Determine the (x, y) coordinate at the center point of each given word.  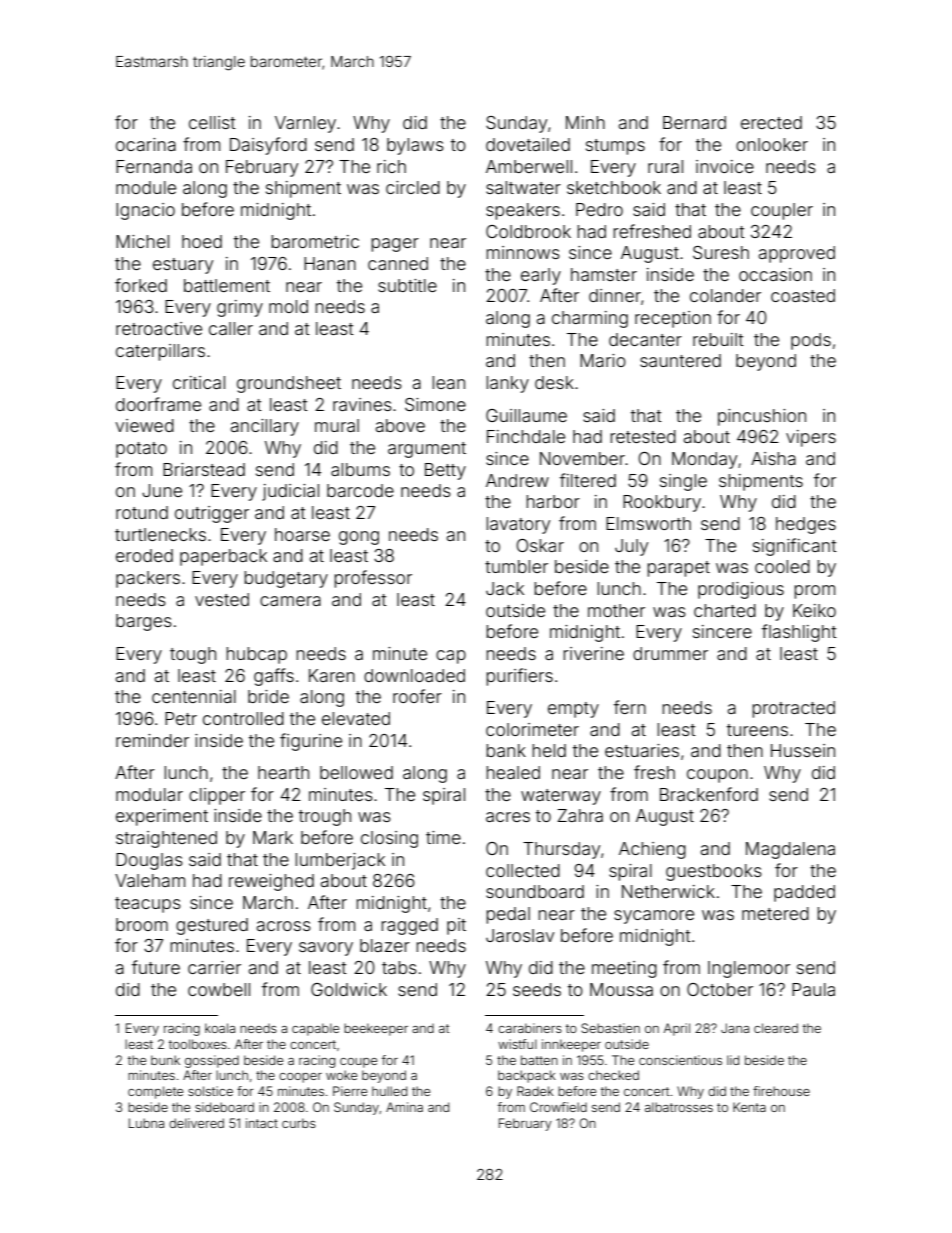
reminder (152, 740)
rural (665, 166)
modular (149, 794)
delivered (196, 1123)
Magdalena (790, 850)
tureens (757, 730)
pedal (508, 915)
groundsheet (289, 384)
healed (513, 772)
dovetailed (528, 144)
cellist (212, 122)
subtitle (407, 285)
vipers (811, 438)
